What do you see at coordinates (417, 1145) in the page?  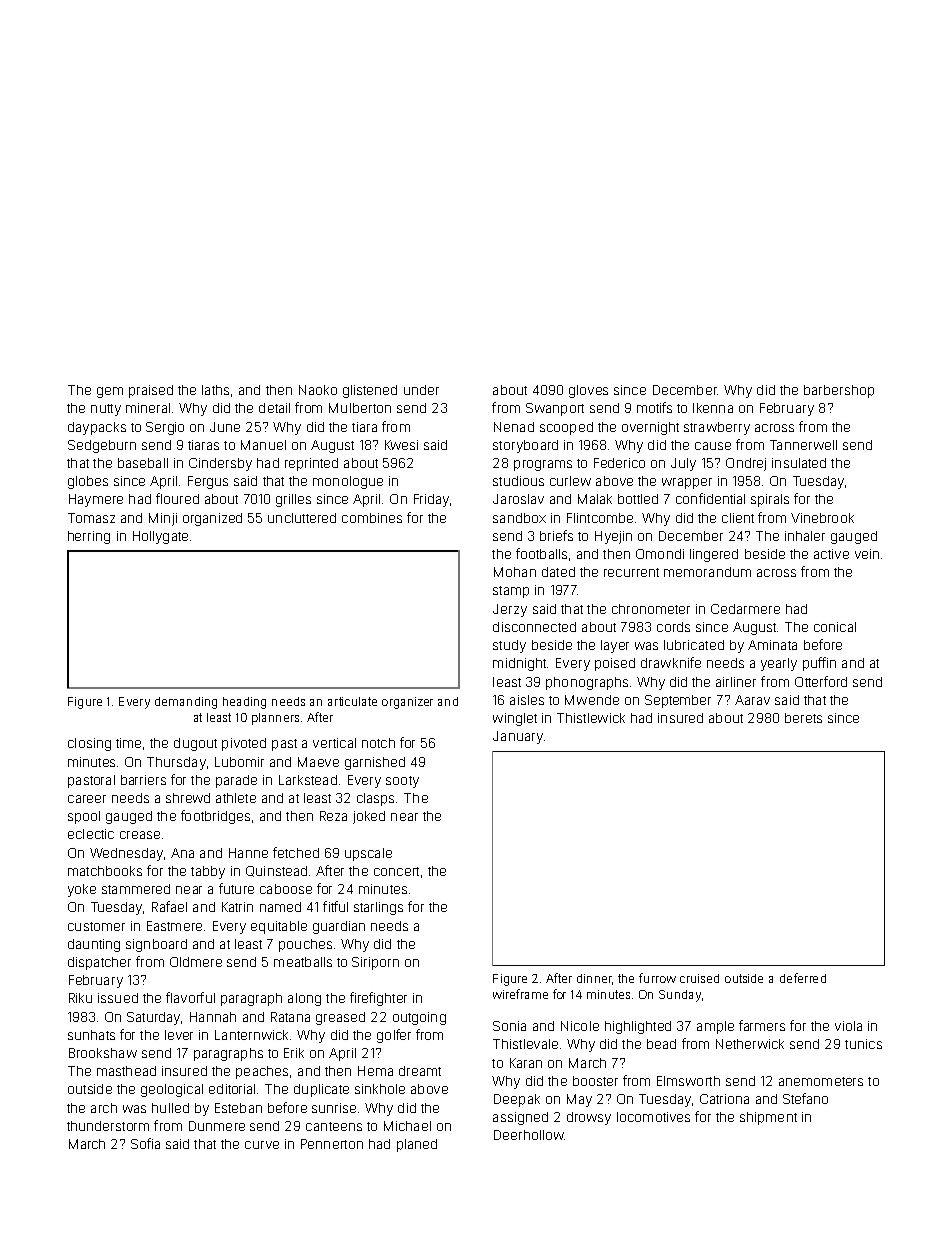 I see `planed` at bounding box center [417, 1145].
